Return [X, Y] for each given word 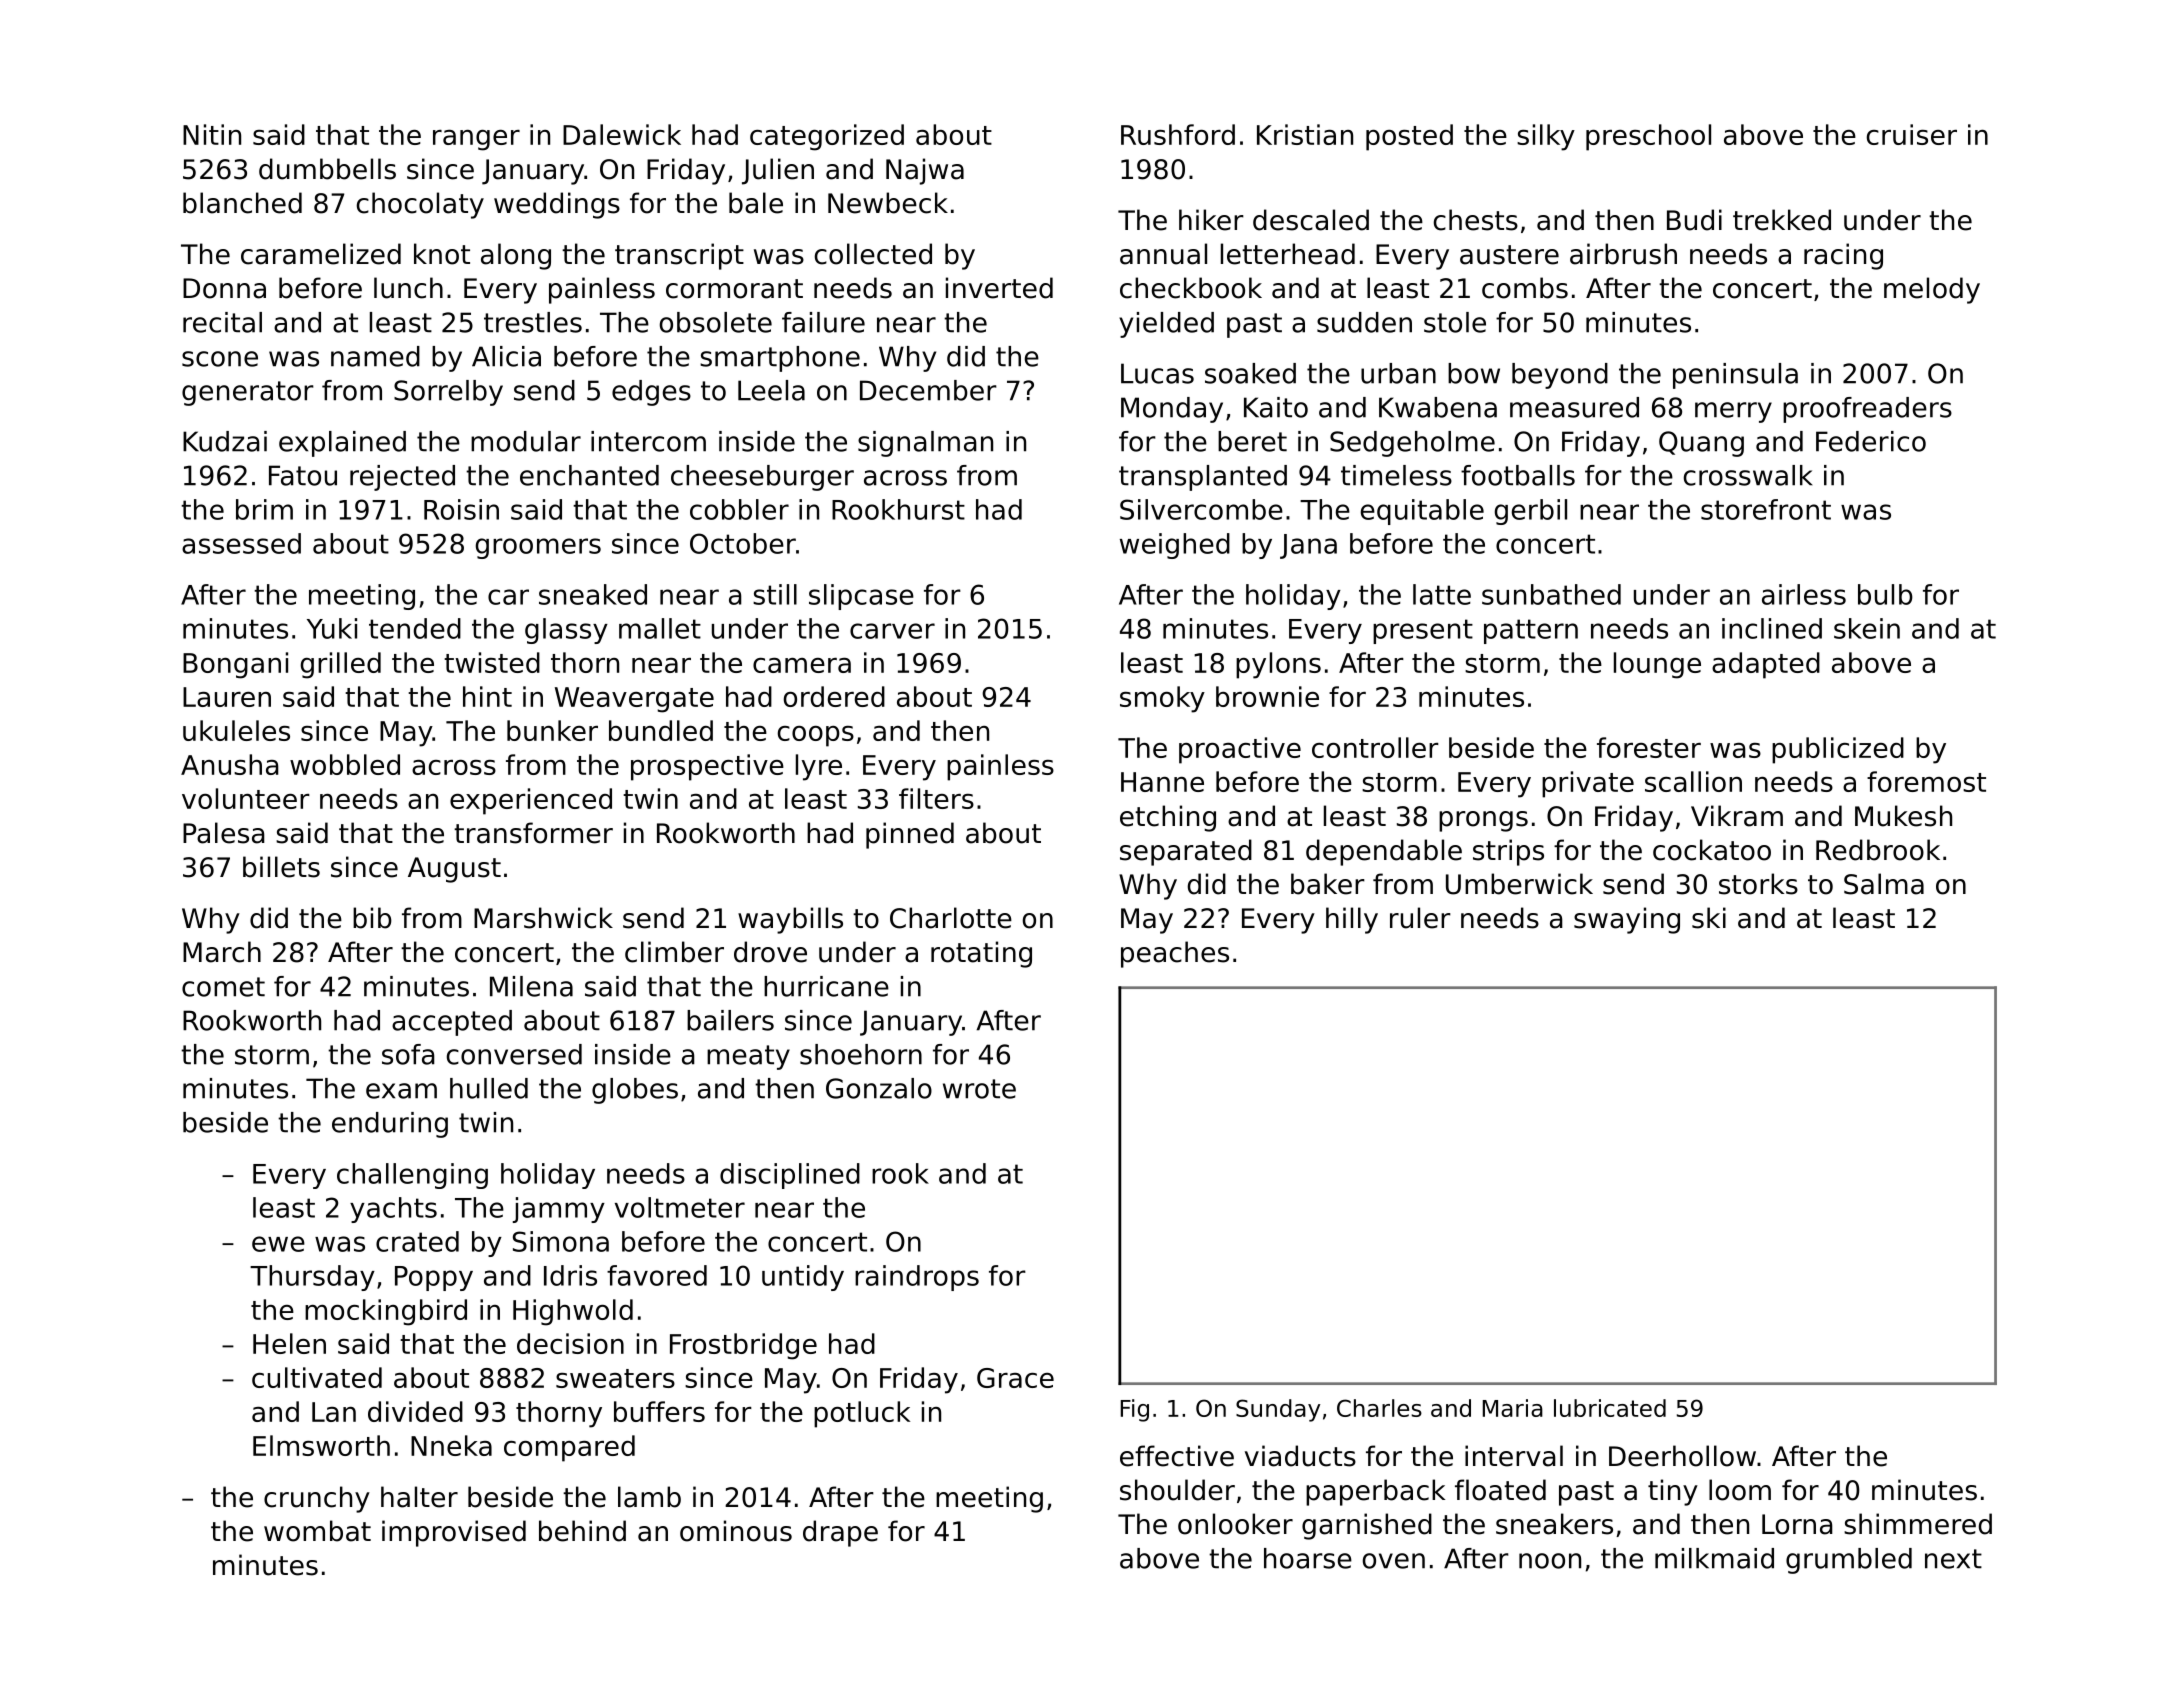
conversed [514, 1054]
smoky [1162, 699]
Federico [1871, 441]
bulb [1885, 594]
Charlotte [951, 918]
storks [1758, 884]
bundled [661, 730]
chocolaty [420, 205]
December [928, 390]
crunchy [317, 1499]
